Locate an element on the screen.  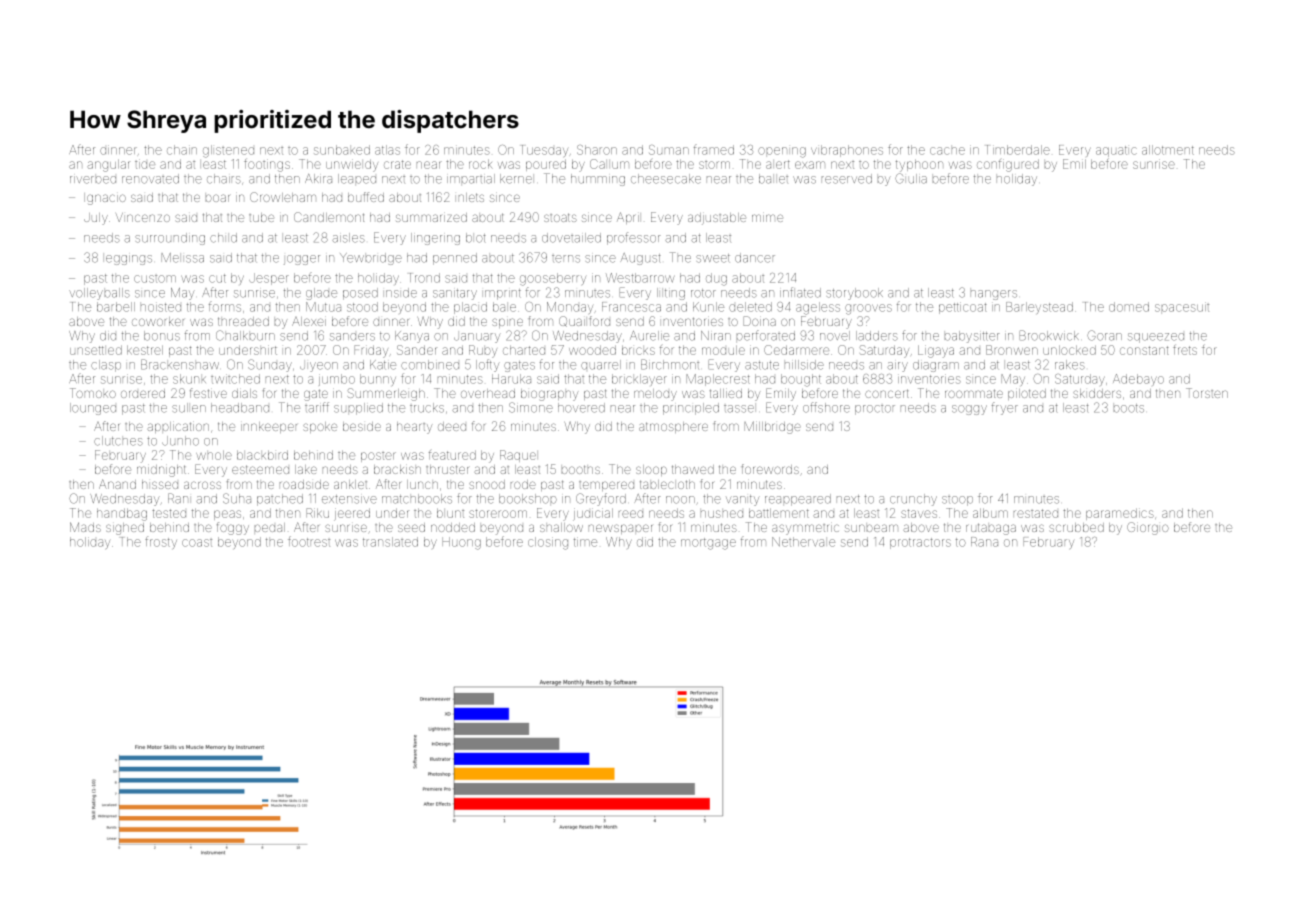
lofty is located at coordinates (488, 365).
